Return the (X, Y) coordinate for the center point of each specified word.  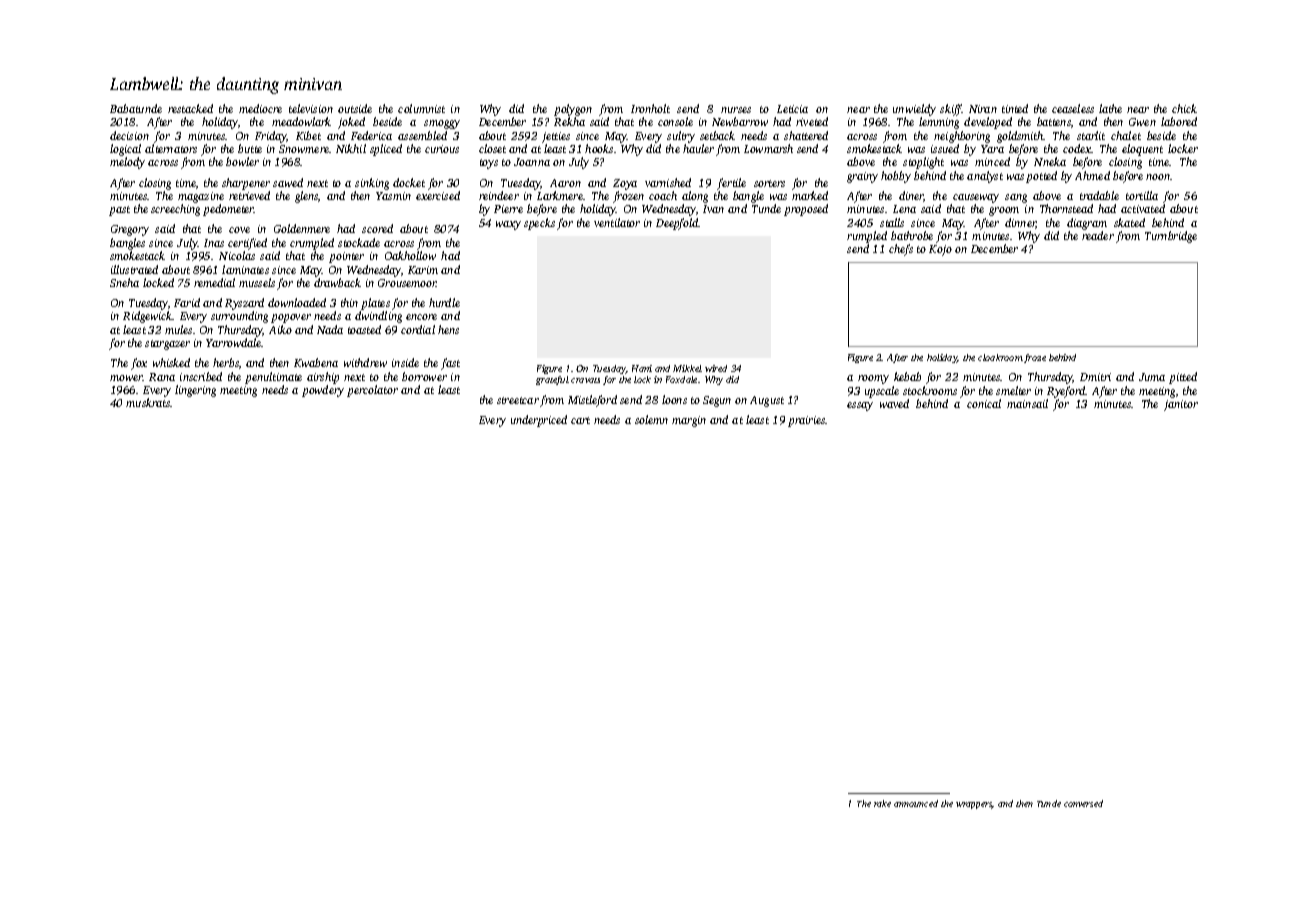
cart (580, 420)
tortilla (1142, 195)
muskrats (148, 402)
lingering (195, 391)
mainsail (1027, 403)
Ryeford (1066, 392)
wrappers (974, 805)
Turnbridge (1171, 237)
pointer (346, 257)
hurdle (444, 302)
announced (916, 803)
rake (882, 803)
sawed (288, 182)
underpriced (539, 421)
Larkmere (560, 195)
